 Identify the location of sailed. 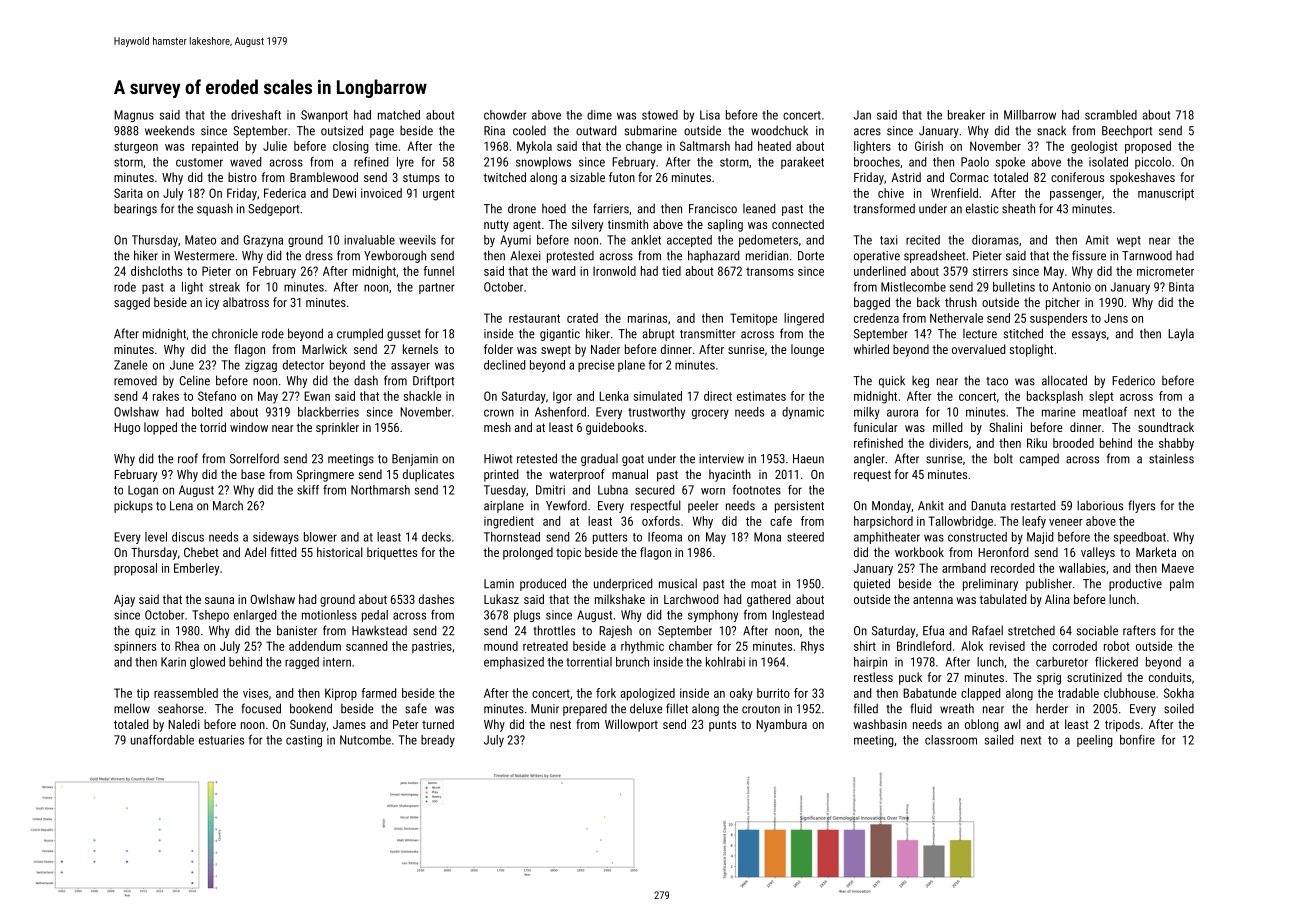
(999, 740).
